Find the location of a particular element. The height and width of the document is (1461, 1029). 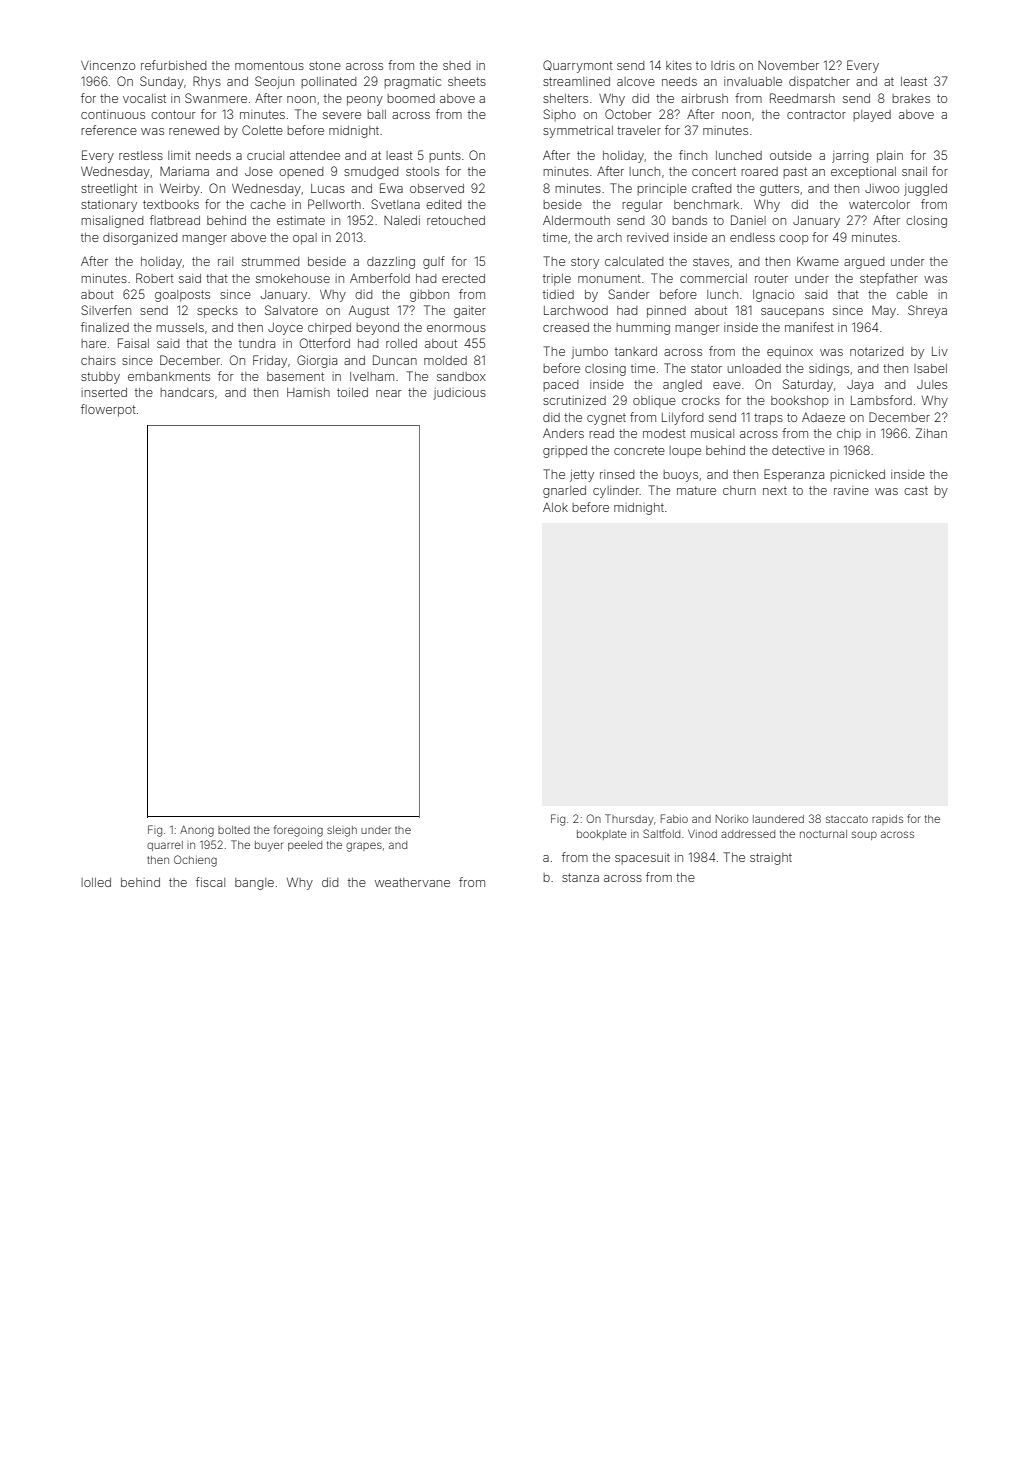

rail is located at coordinates (225, 261).
